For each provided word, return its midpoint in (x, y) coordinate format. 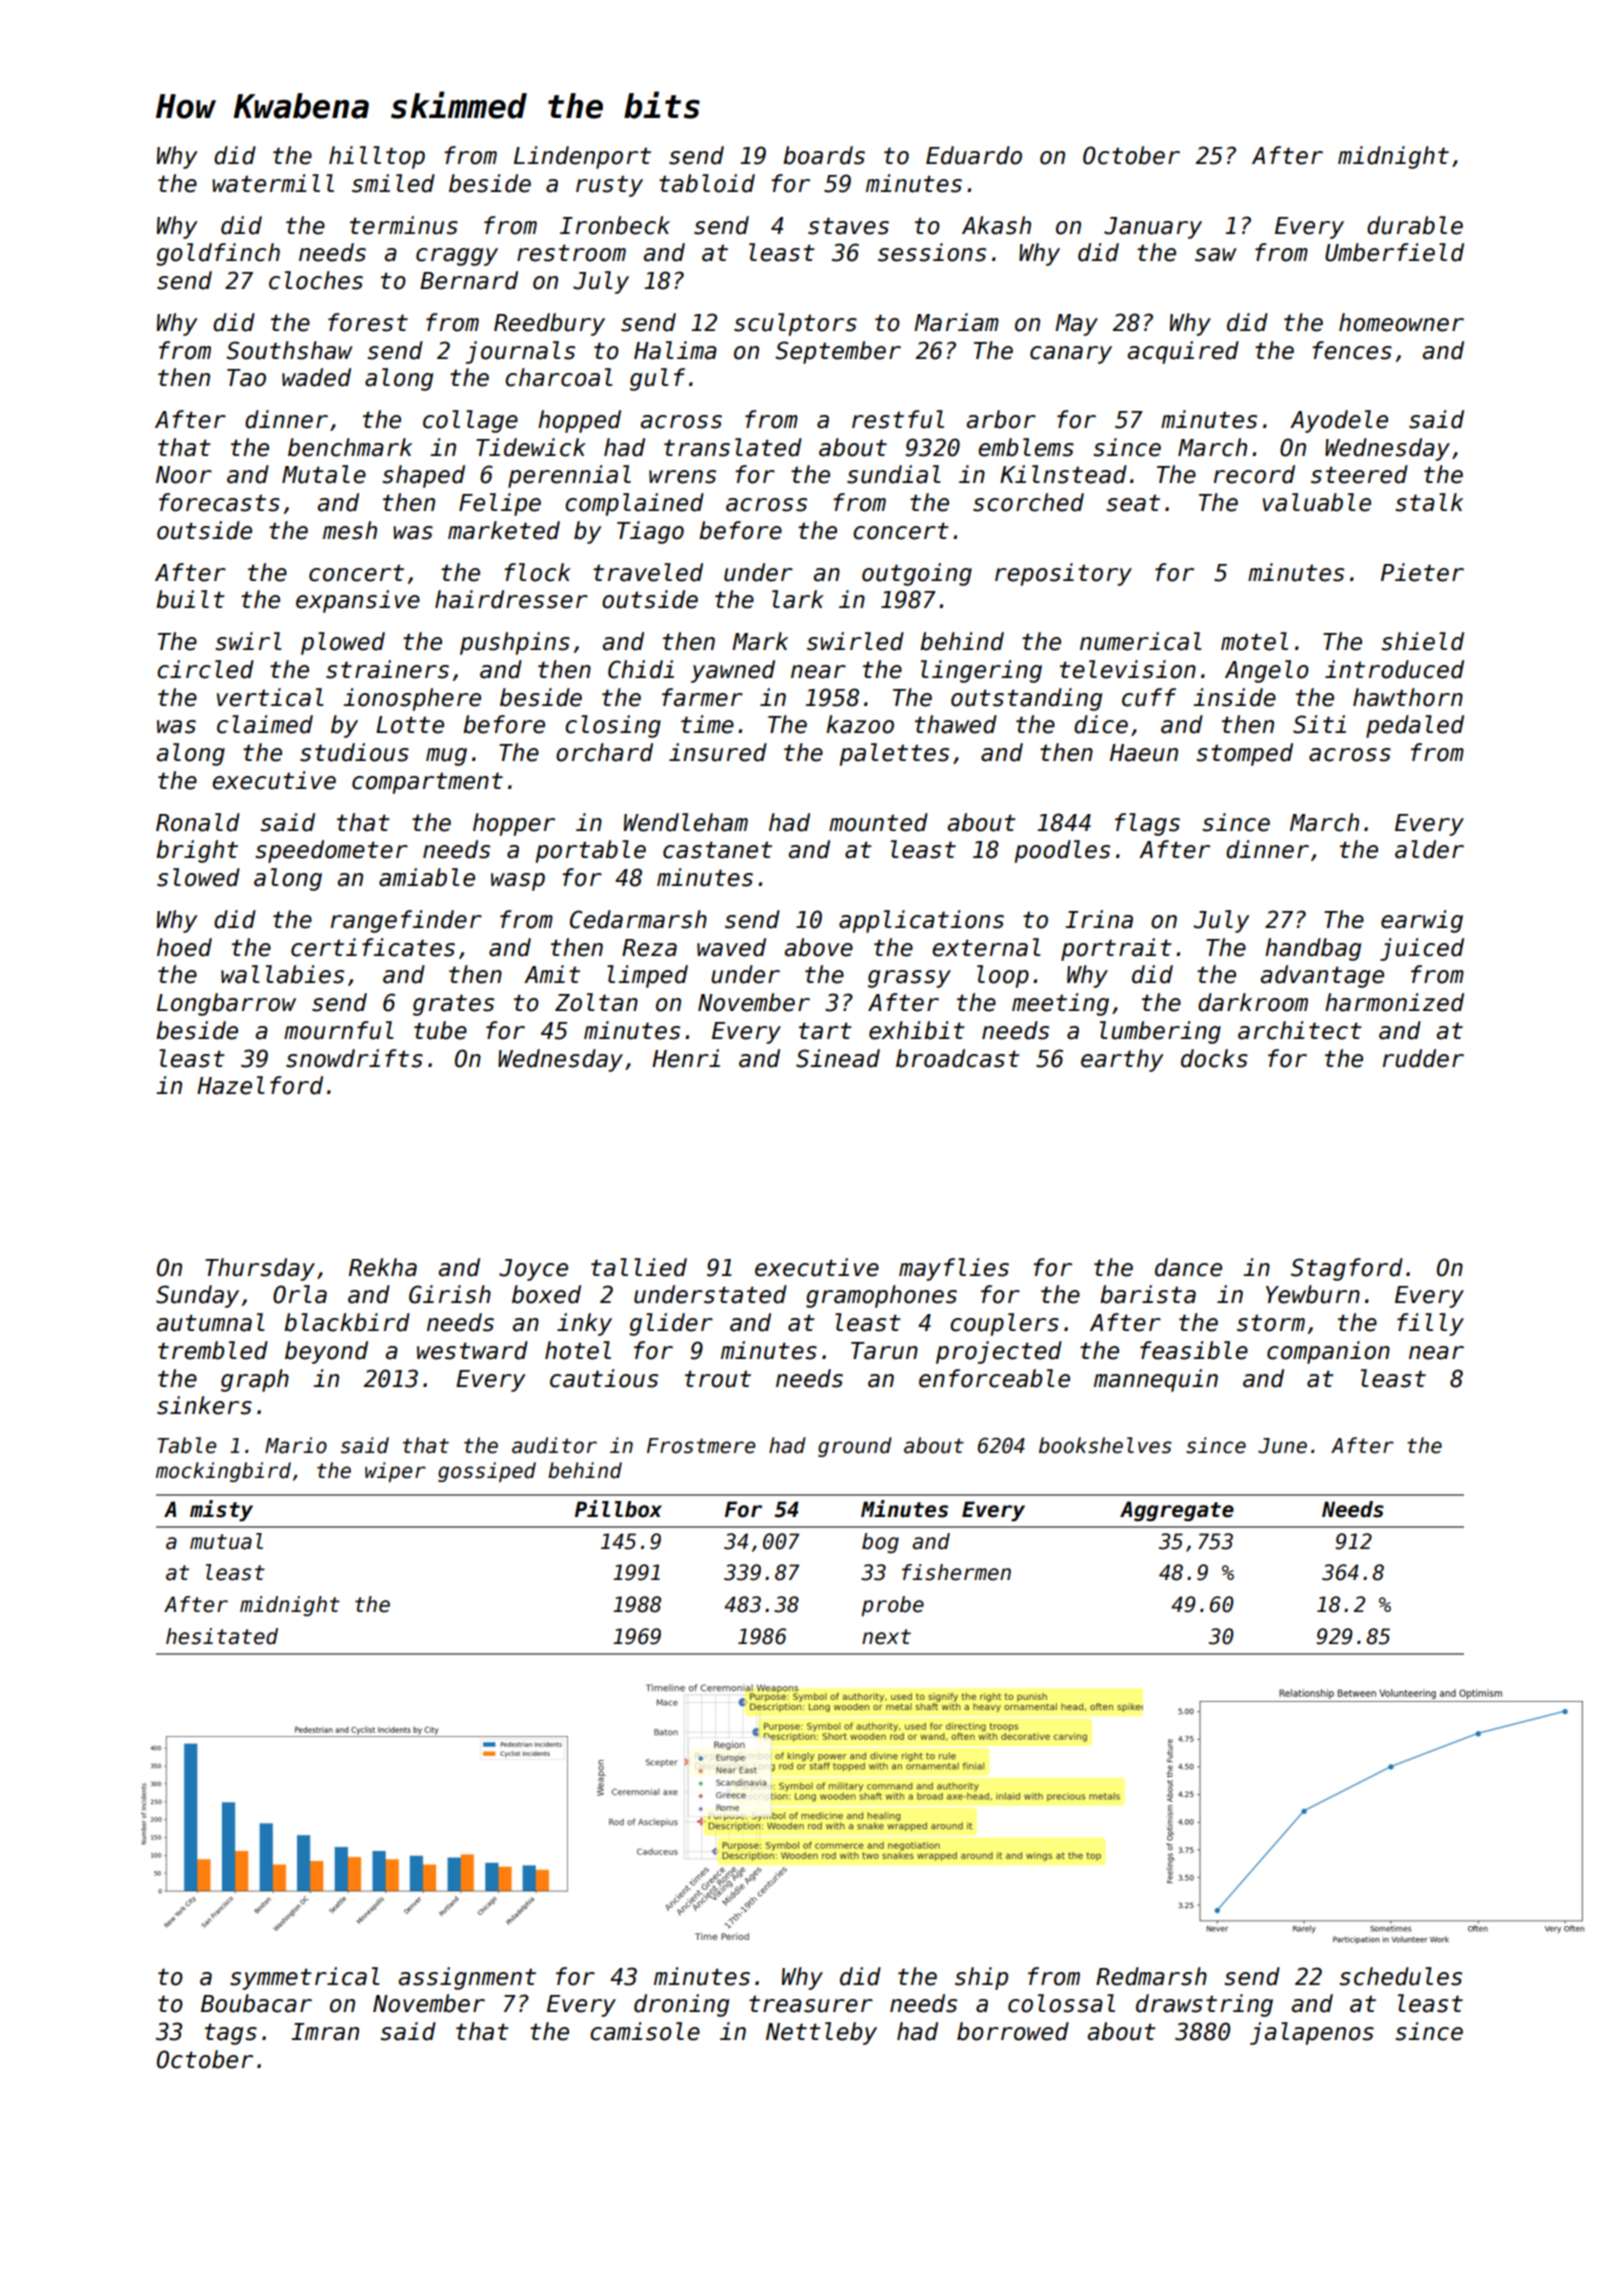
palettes (894, 754)
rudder (1423, 1058)
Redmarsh (1151, 1976)
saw (1216, 255)
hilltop (377, 157)
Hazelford (260, 1085)
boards (824, 155)
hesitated (222, 1636)
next (886, 1637)
